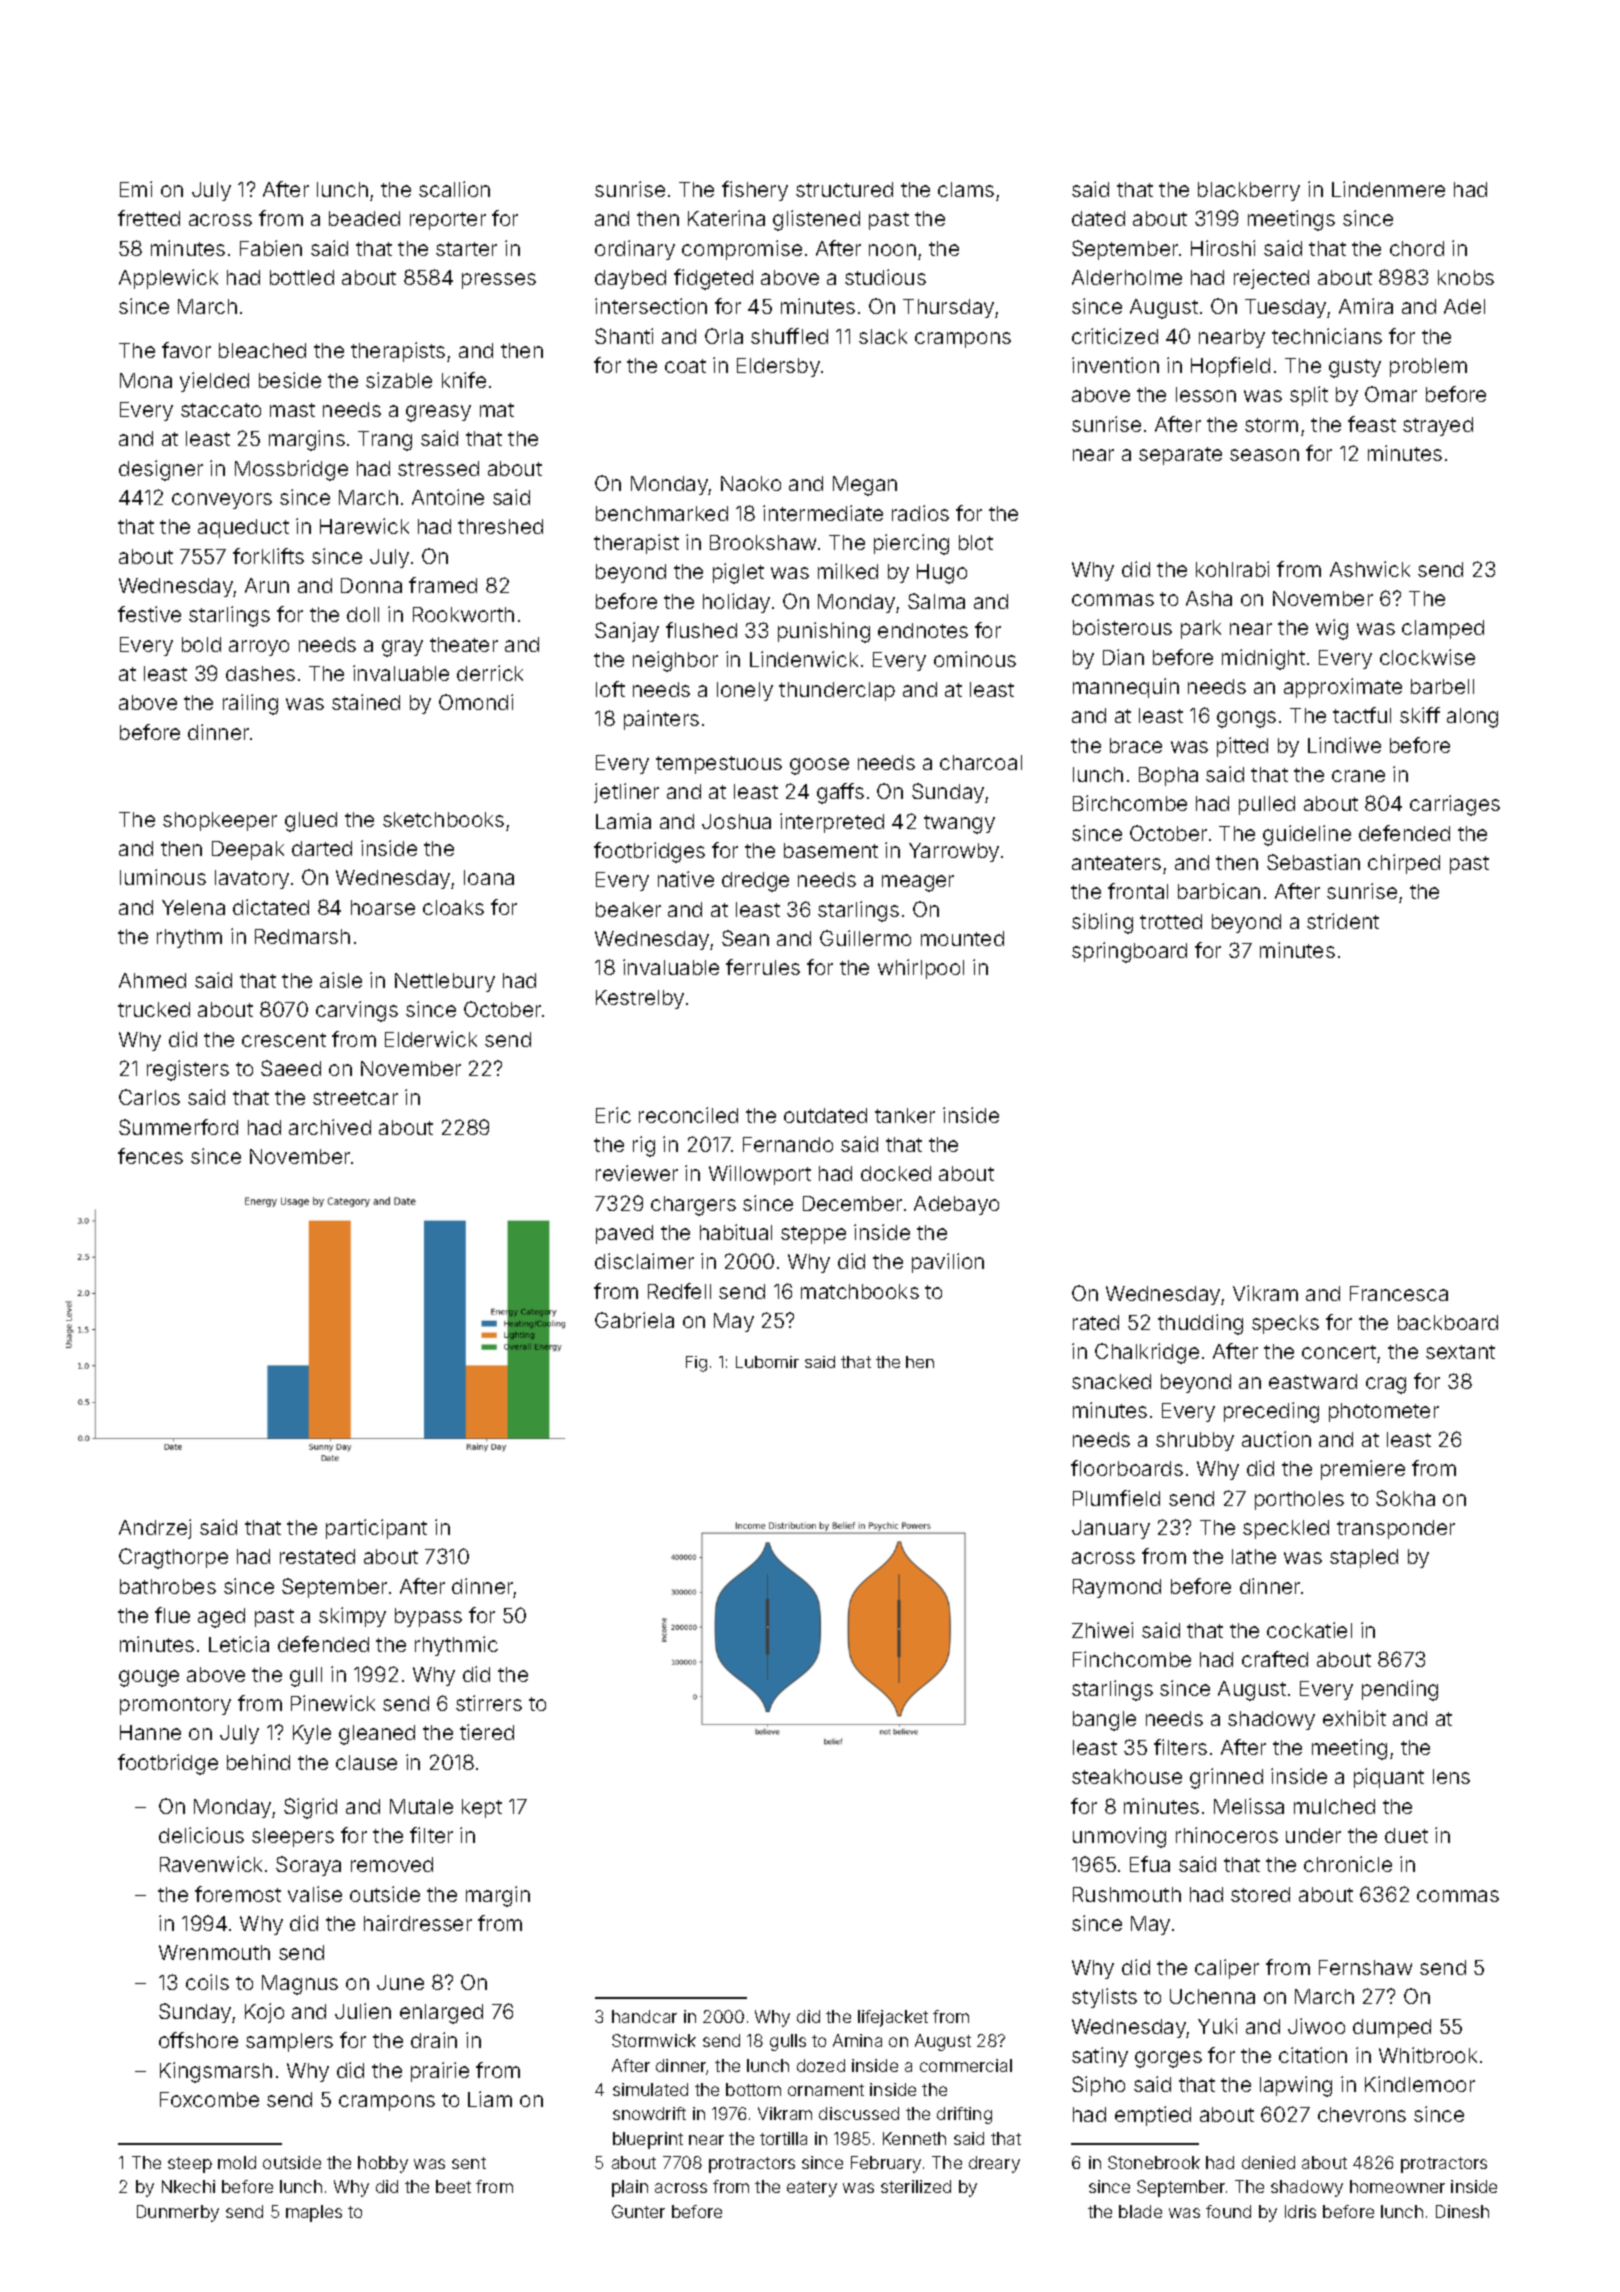  What do you see at coordinates (207, 1982) in the screenshot?
I see `coils` at bounding box center [207, 1982].
